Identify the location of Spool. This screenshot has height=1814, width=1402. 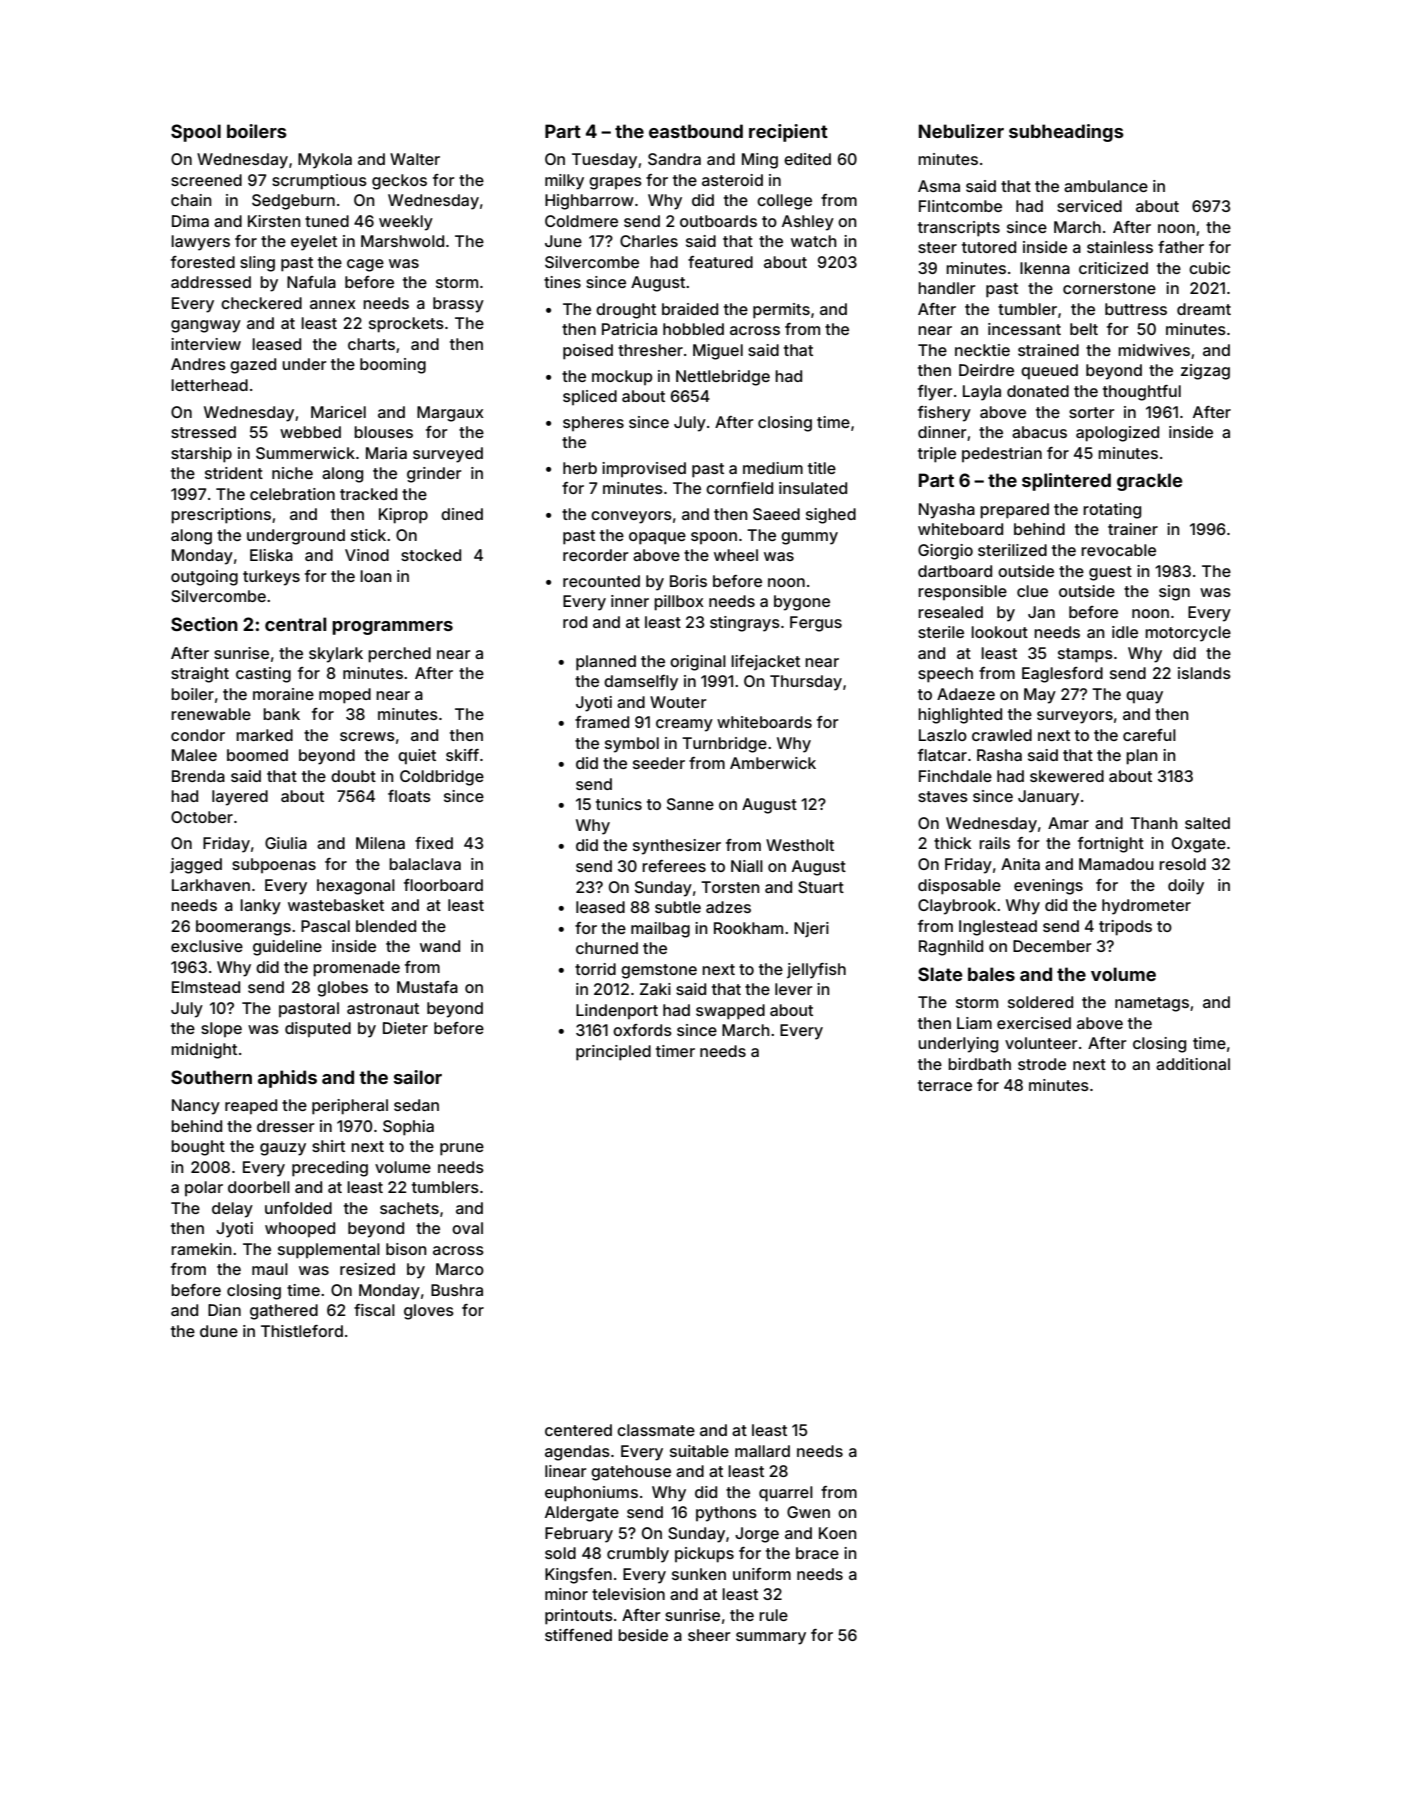
(196, 133).
